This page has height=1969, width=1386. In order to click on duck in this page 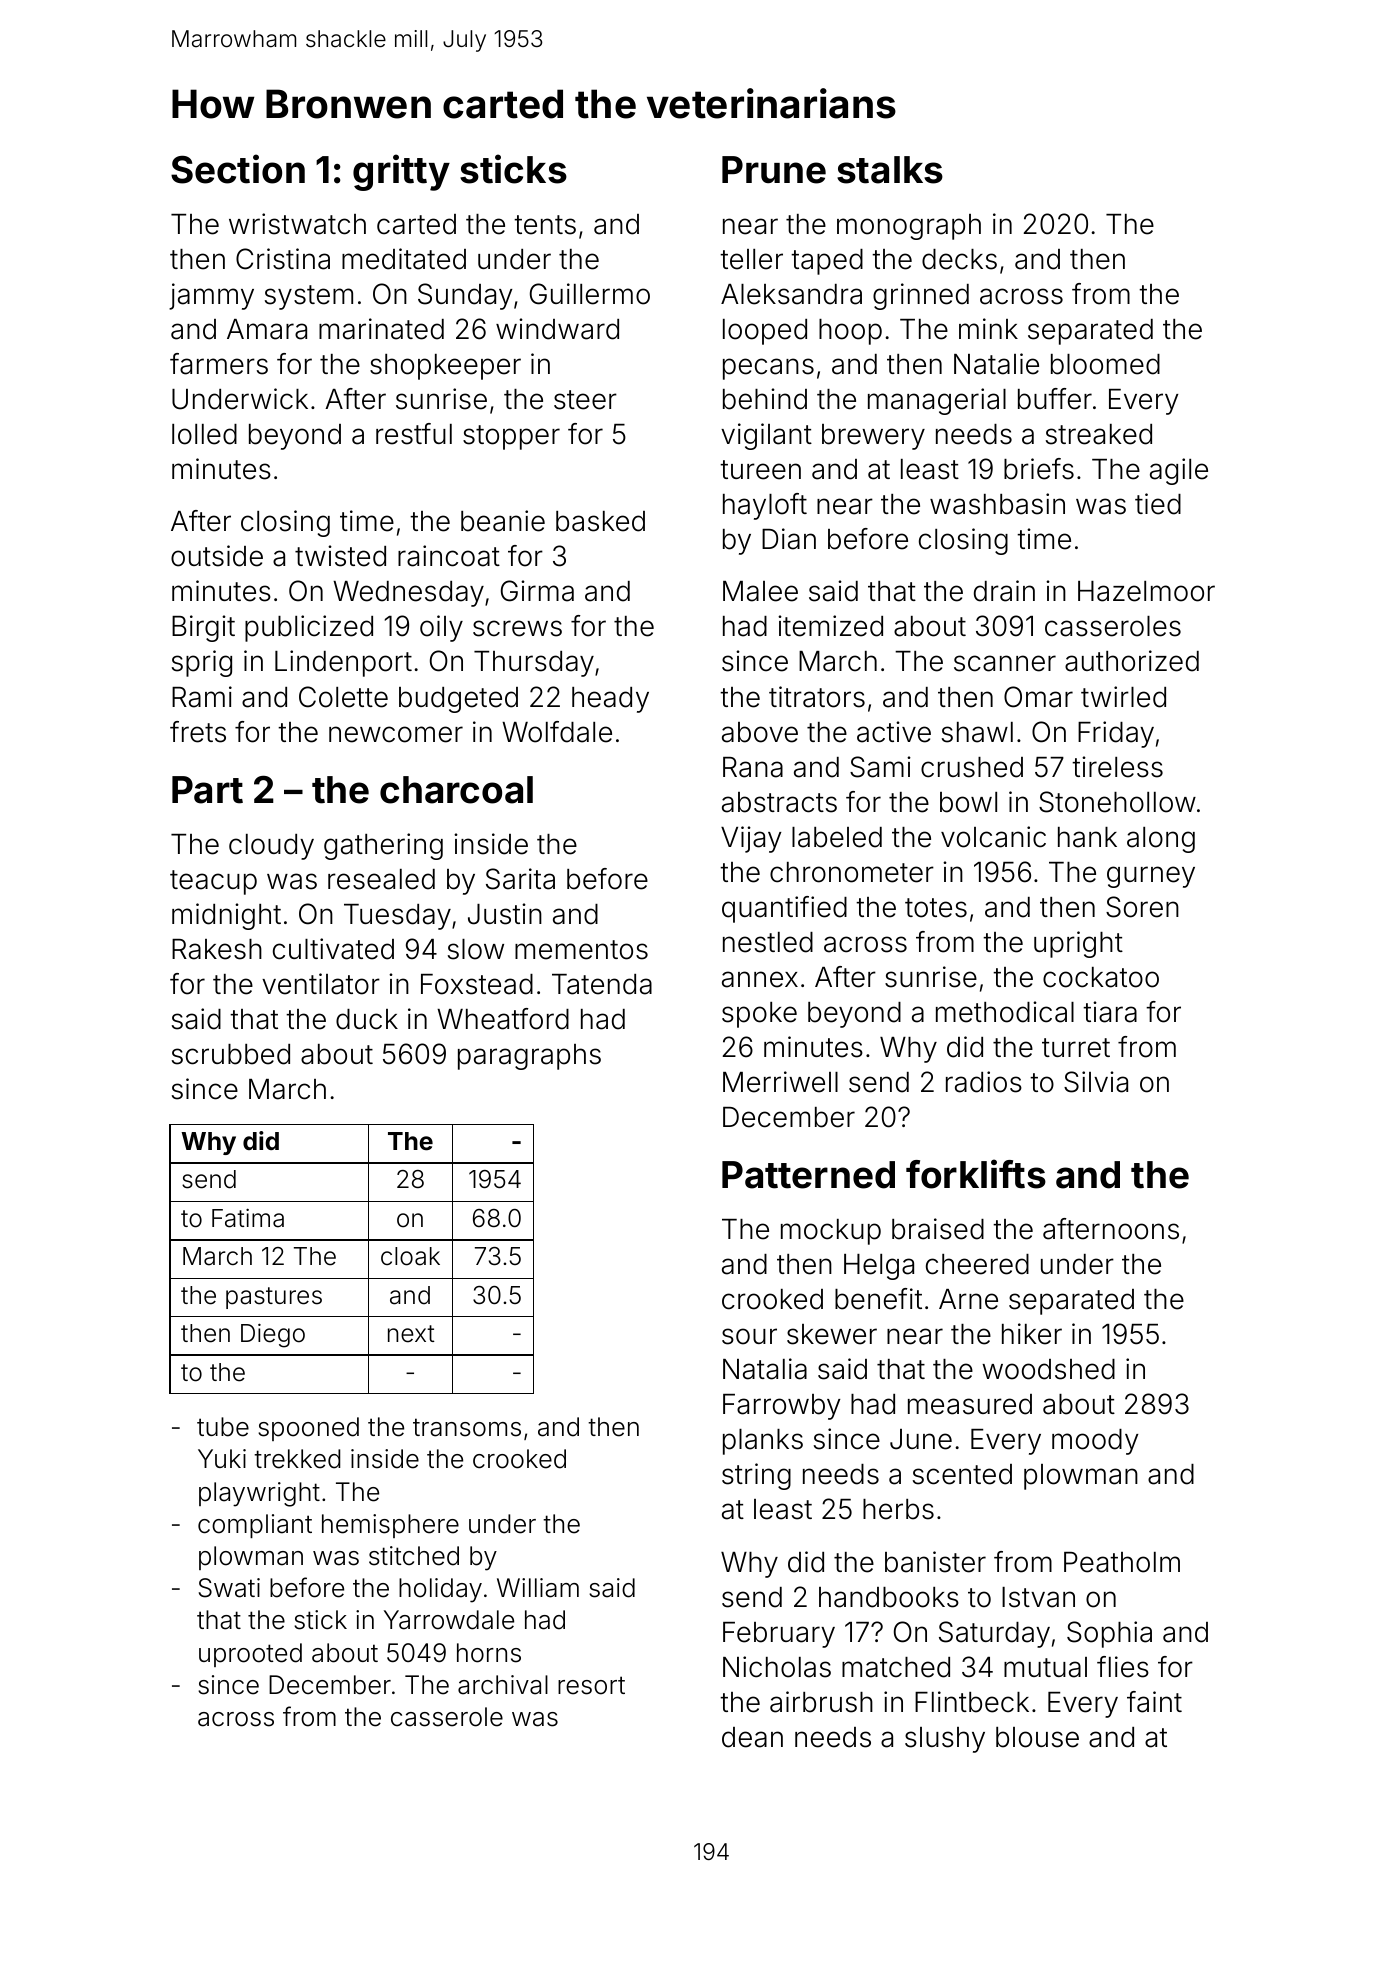, I will do `click(367, 1019)`.
